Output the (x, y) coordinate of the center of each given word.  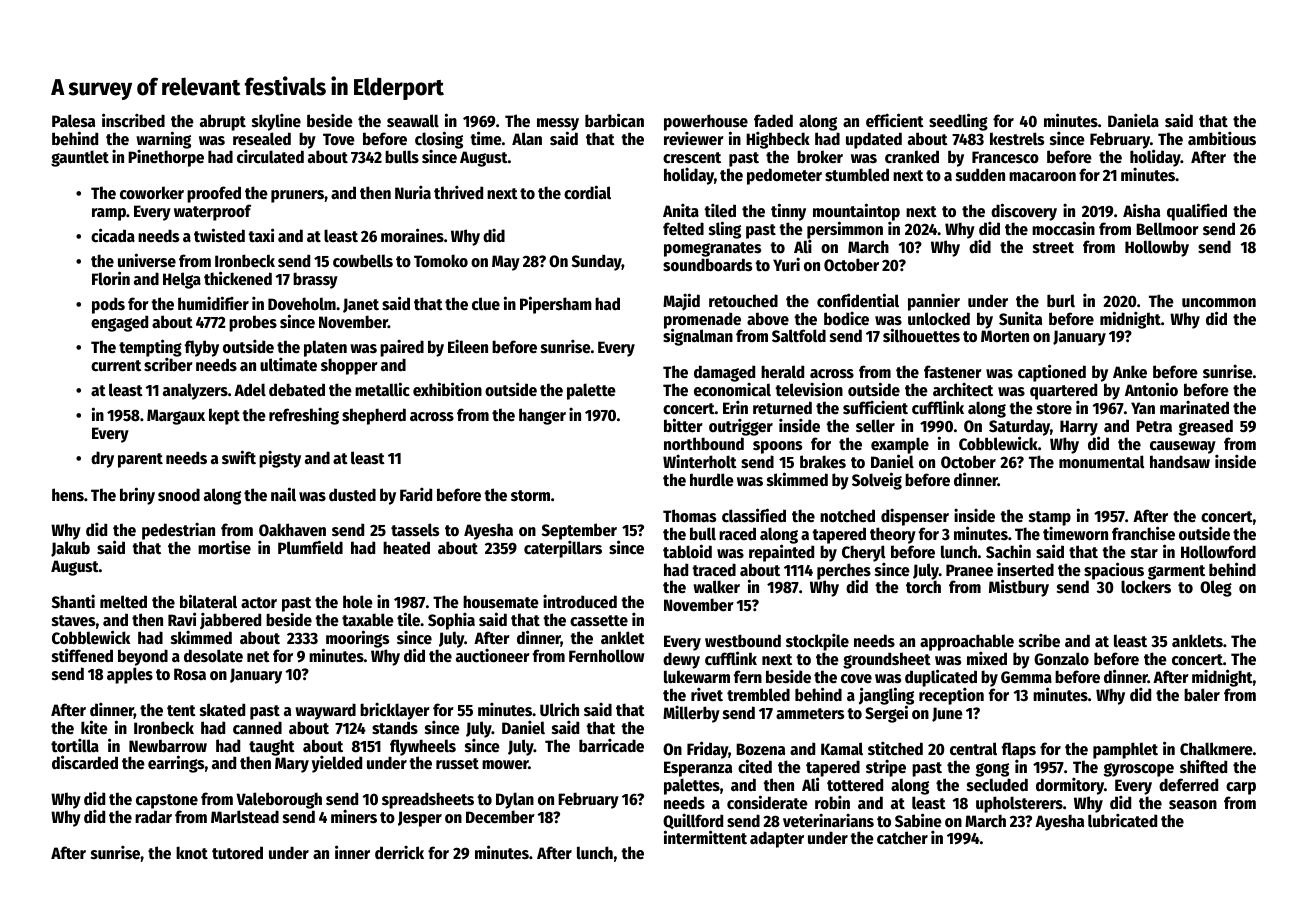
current (116, 366)
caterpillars (563, 549)
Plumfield (310, 547)
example (900, 446)
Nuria (413, 192)
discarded (85, 762)
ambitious (1222, 138)
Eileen (468, 346)
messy (558, 125)
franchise (1143, 533)
